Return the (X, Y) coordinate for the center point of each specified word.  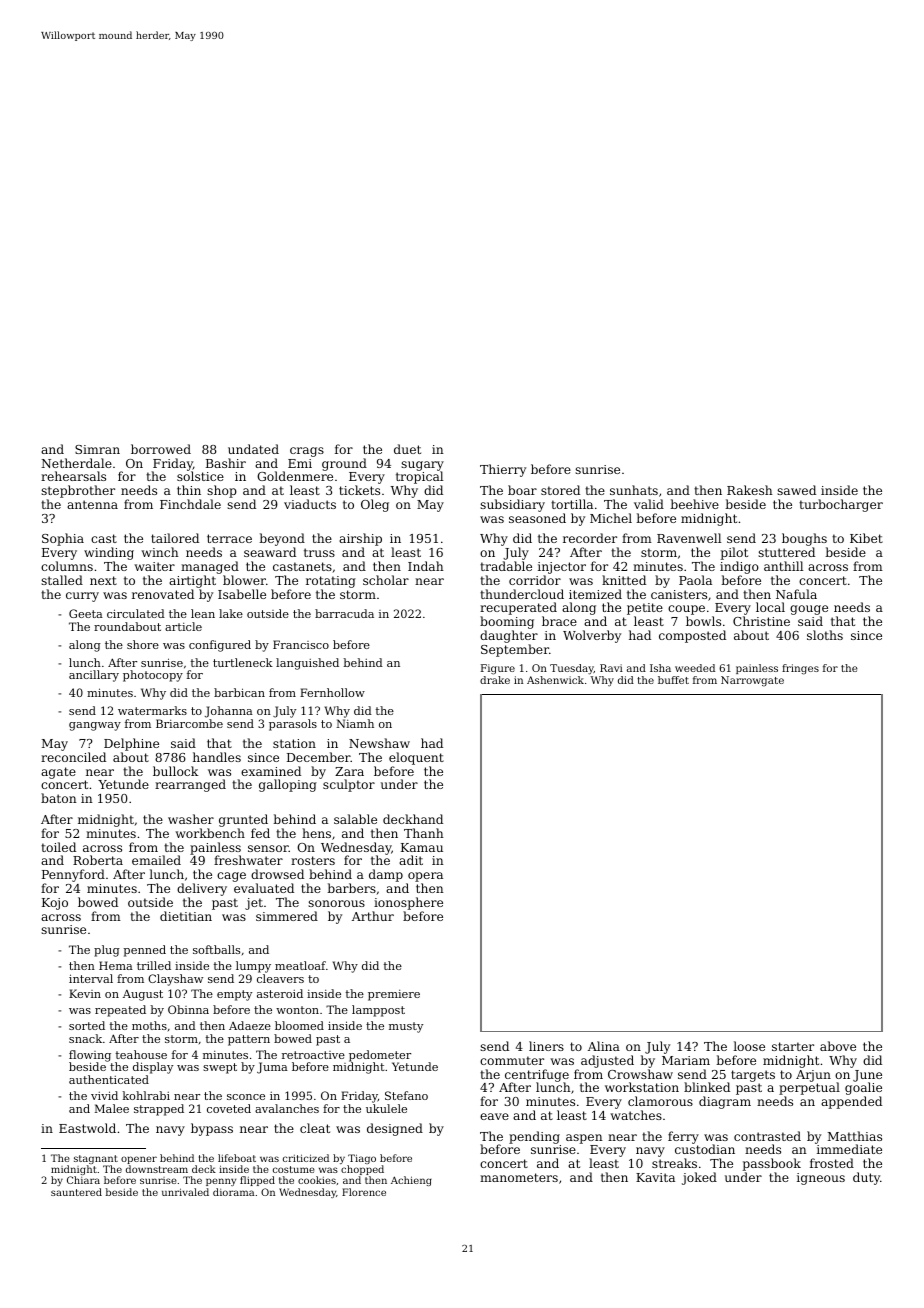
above (838, 1046)
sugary (422, 466)
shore (143, 644)
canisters (679, 594)
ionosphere (408, 903)
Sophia (63, 539)
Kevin (85, 993)
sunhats (634, 490)
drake (495, 680)
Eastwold (87, 1128)
